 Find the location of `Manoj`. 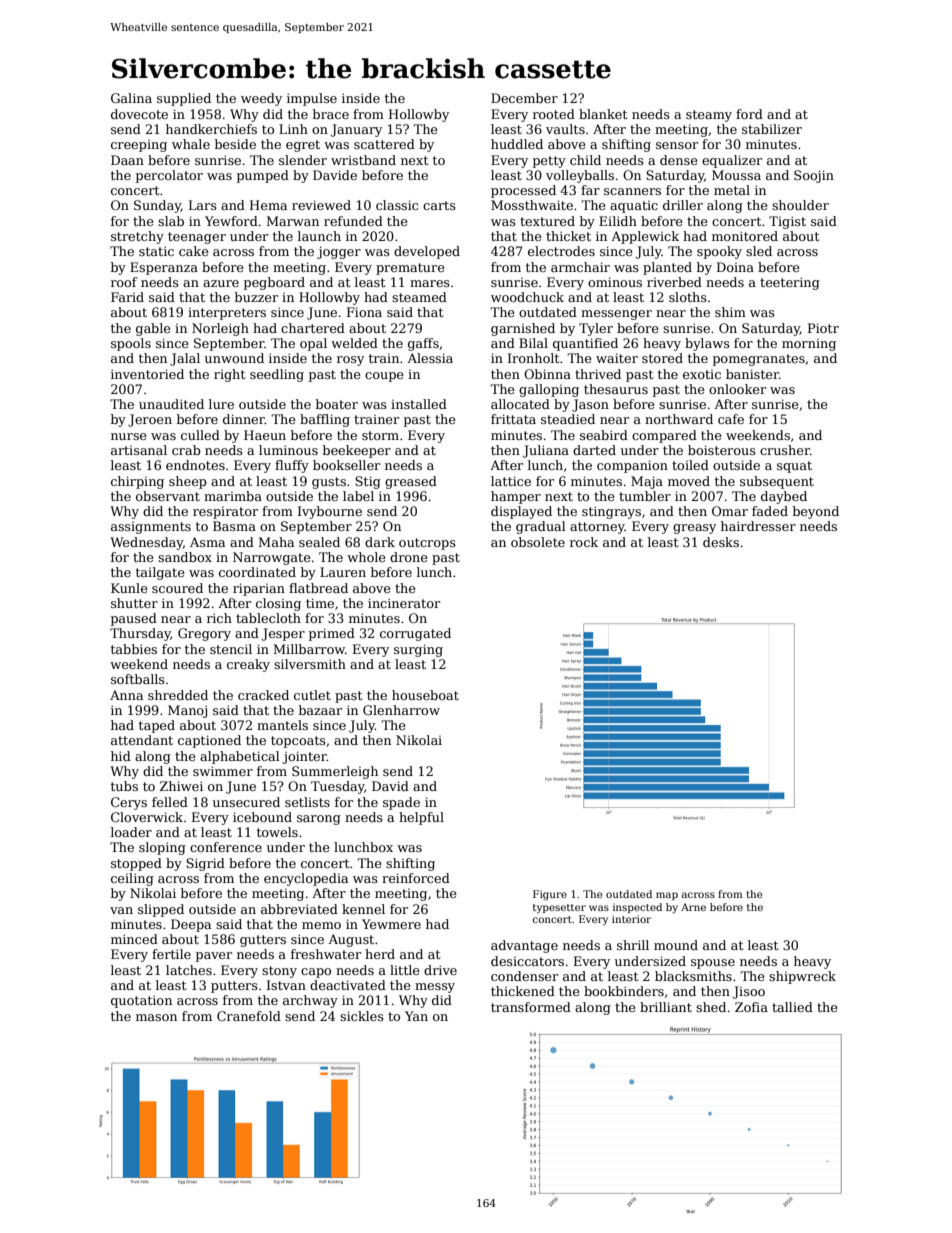

Manoj is located at coordinates (187, 711).
